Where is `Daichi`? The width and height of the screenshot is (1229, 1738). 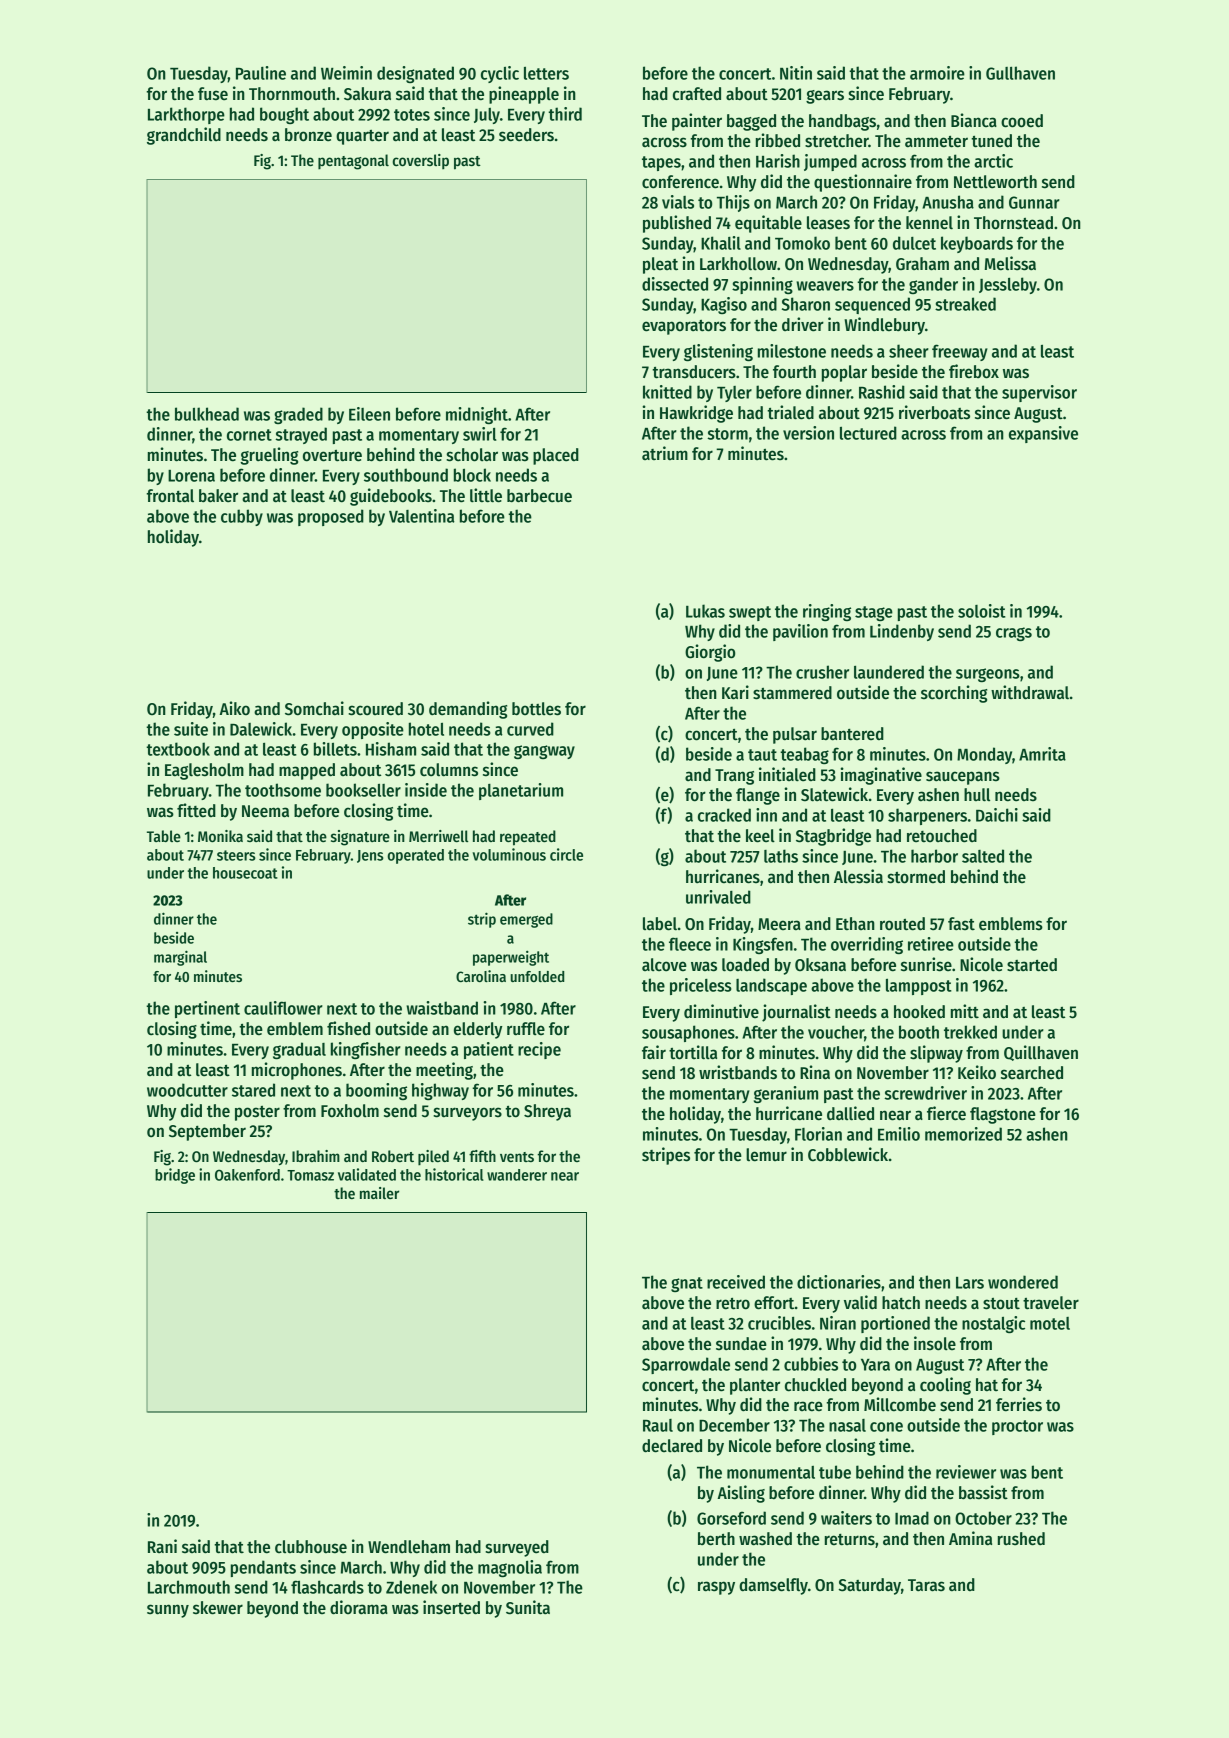
Daichi is located at coordinates (997, 815).
